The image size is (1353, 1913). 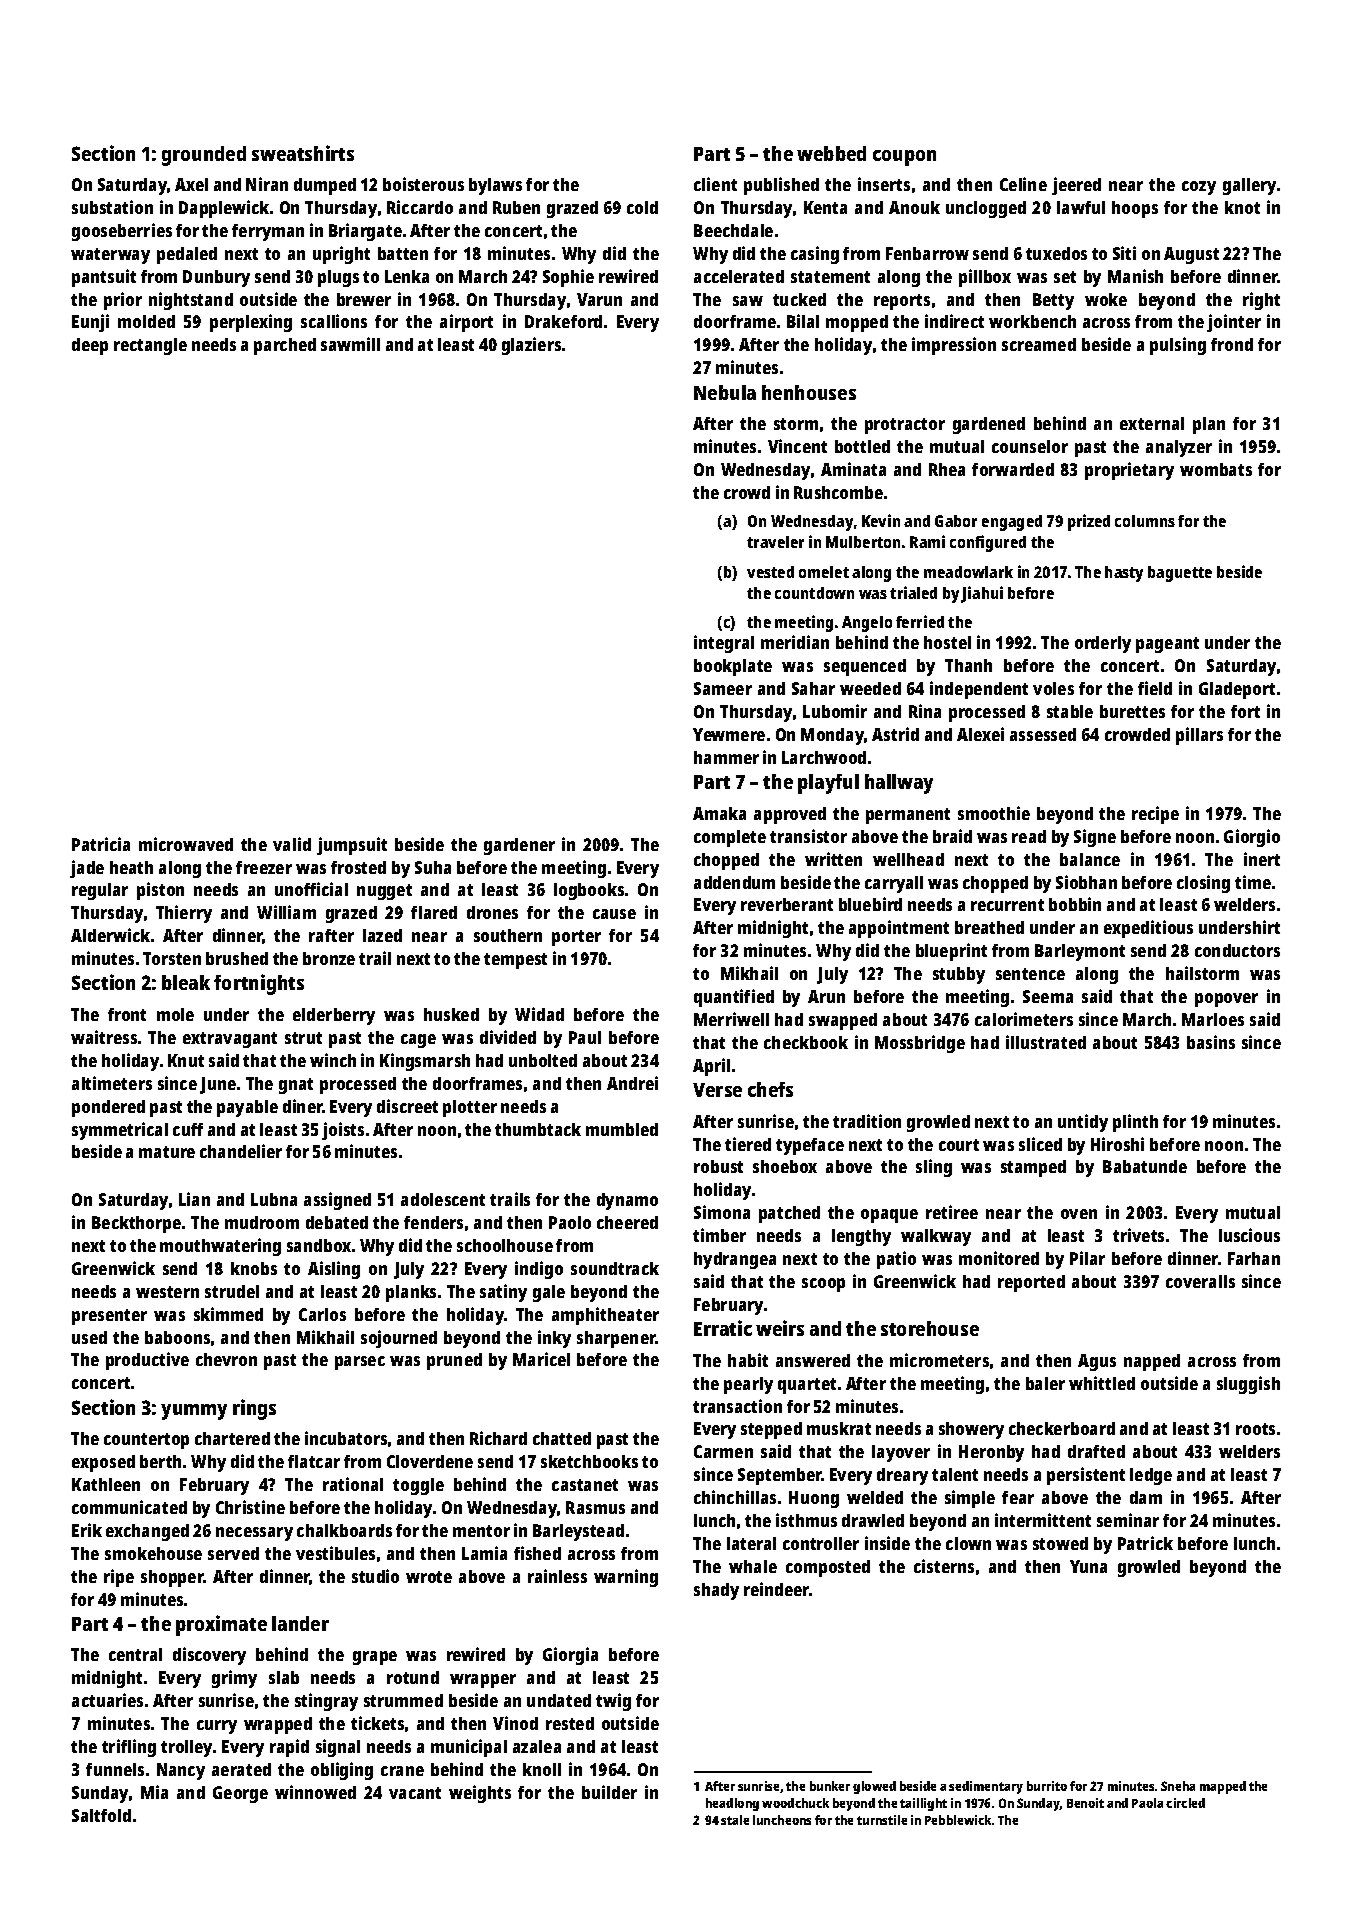 I want to click on shady, so click(x=716, y=1591).
